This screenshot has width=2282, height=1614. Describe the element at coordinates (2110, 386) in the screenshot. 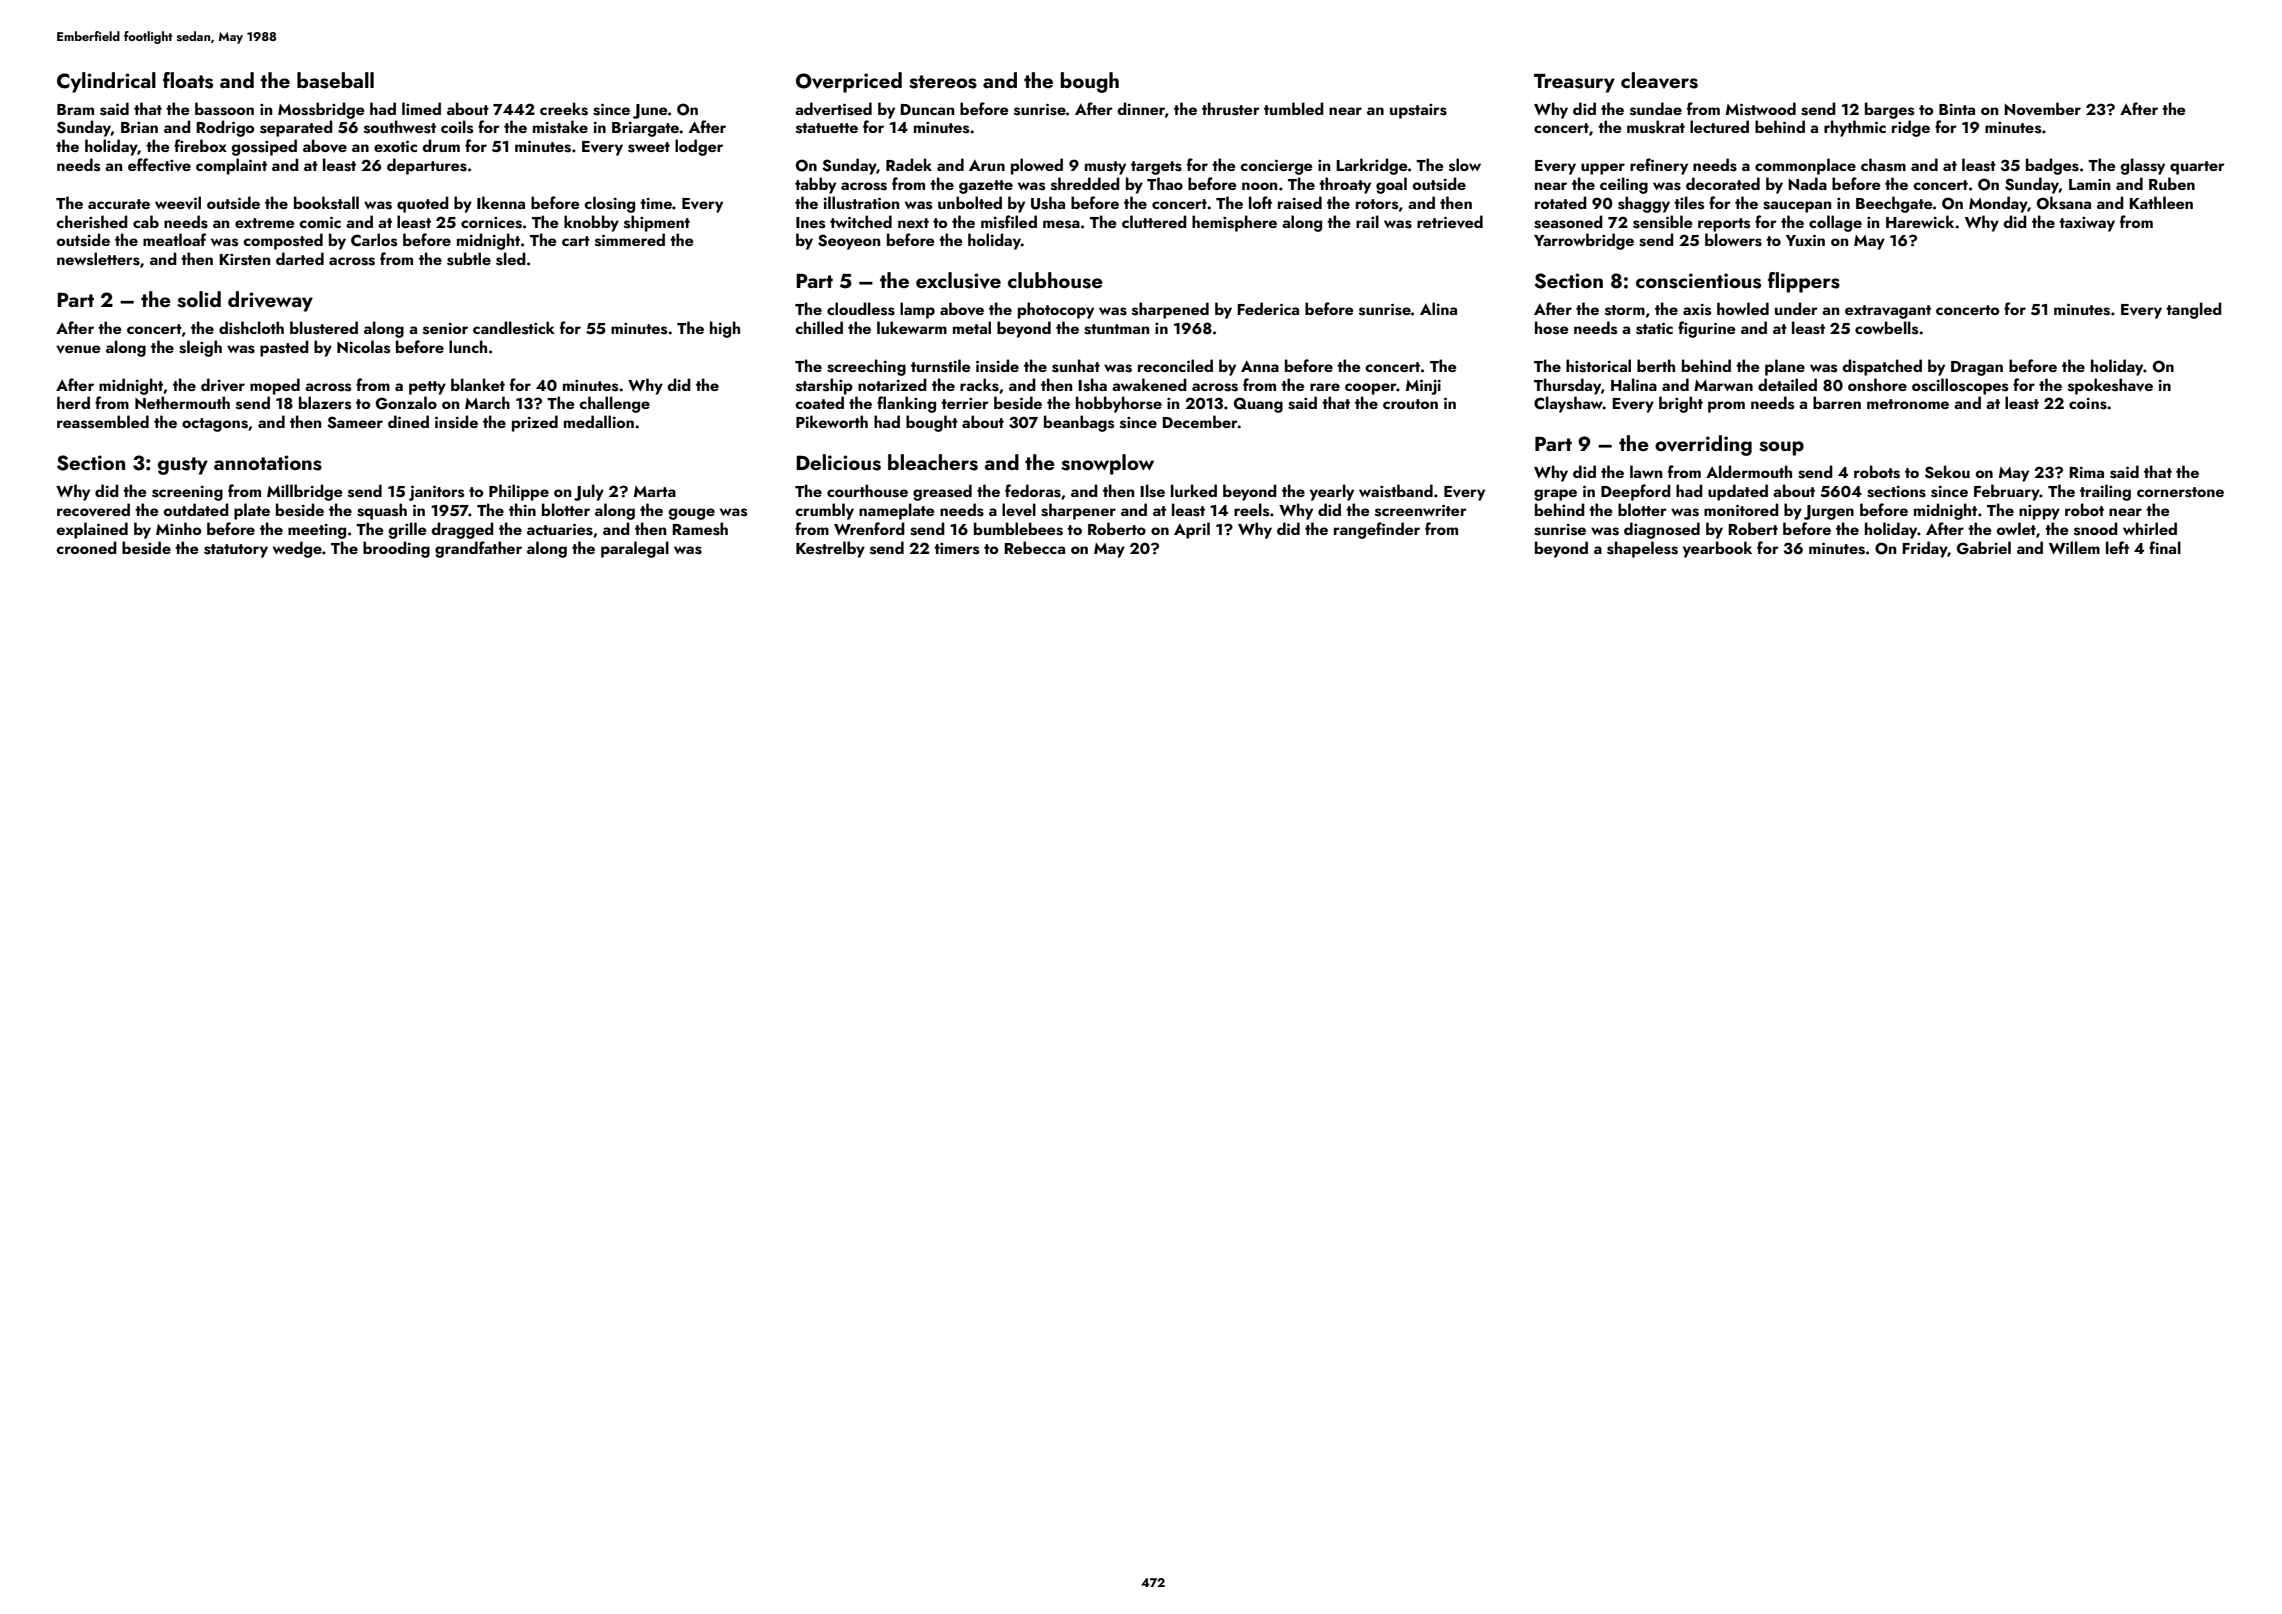

I see `spokeshave` at that location.
